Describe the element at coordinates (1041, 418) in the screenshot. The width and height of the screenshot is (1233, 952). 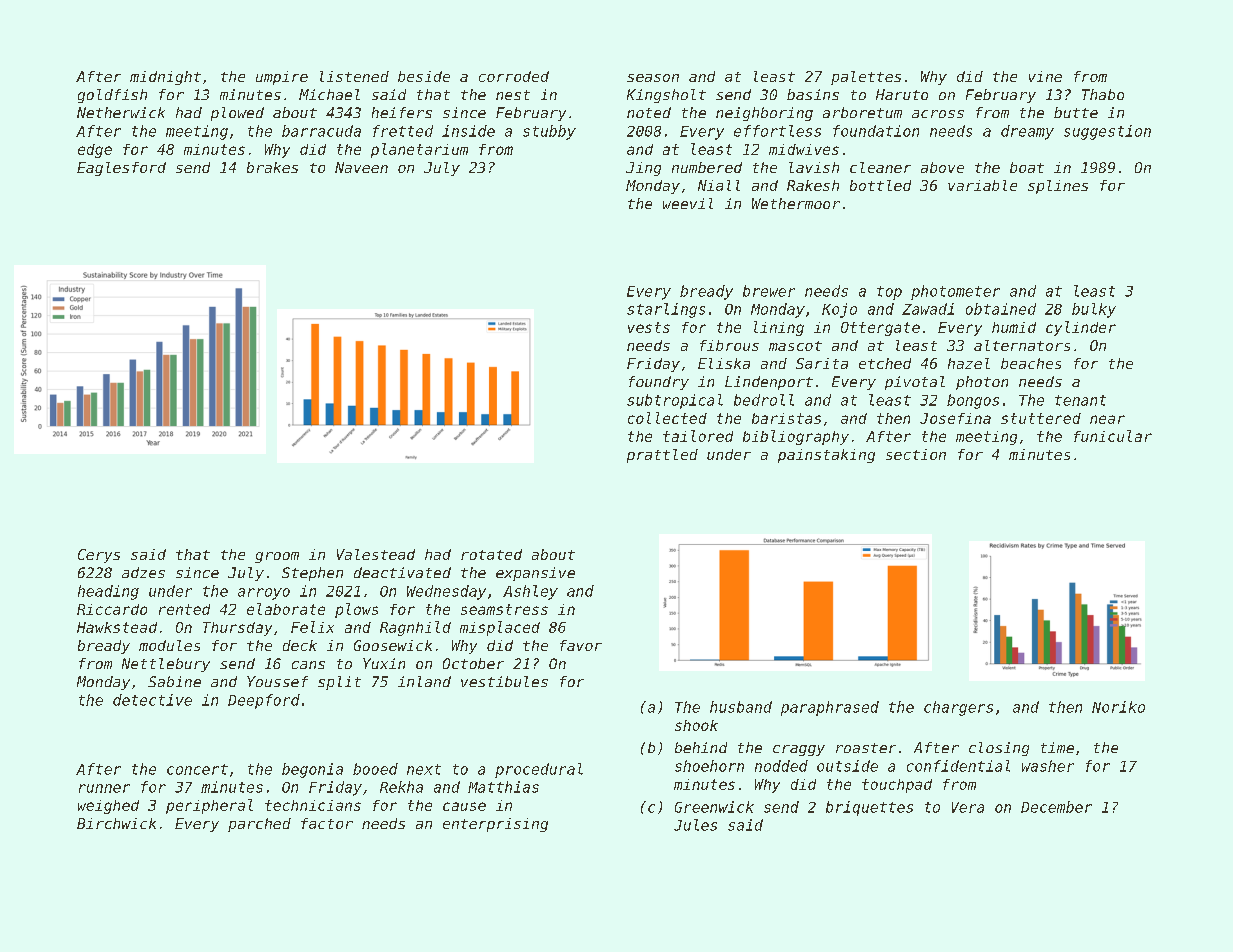
I see `stuttered` at that location.
